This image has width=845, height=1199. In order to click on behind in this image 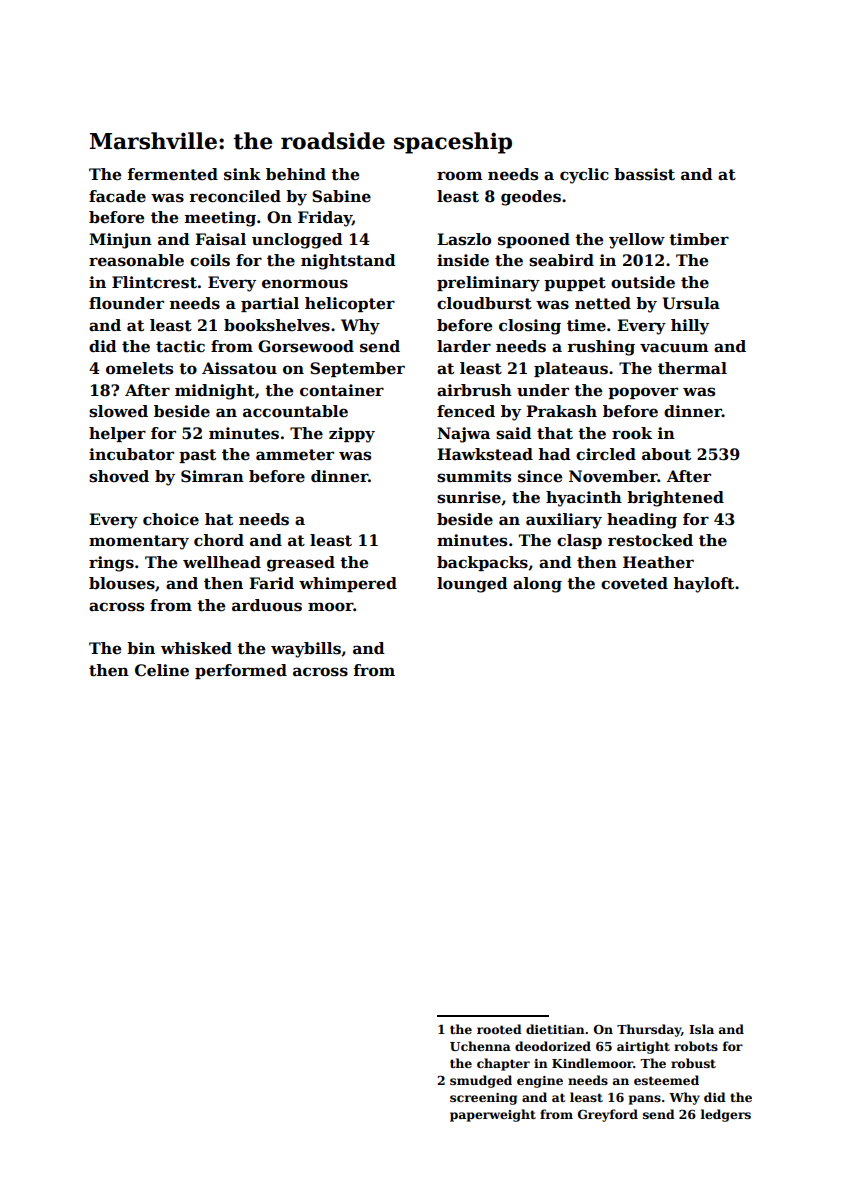, I will do `click(296, 174)`.
